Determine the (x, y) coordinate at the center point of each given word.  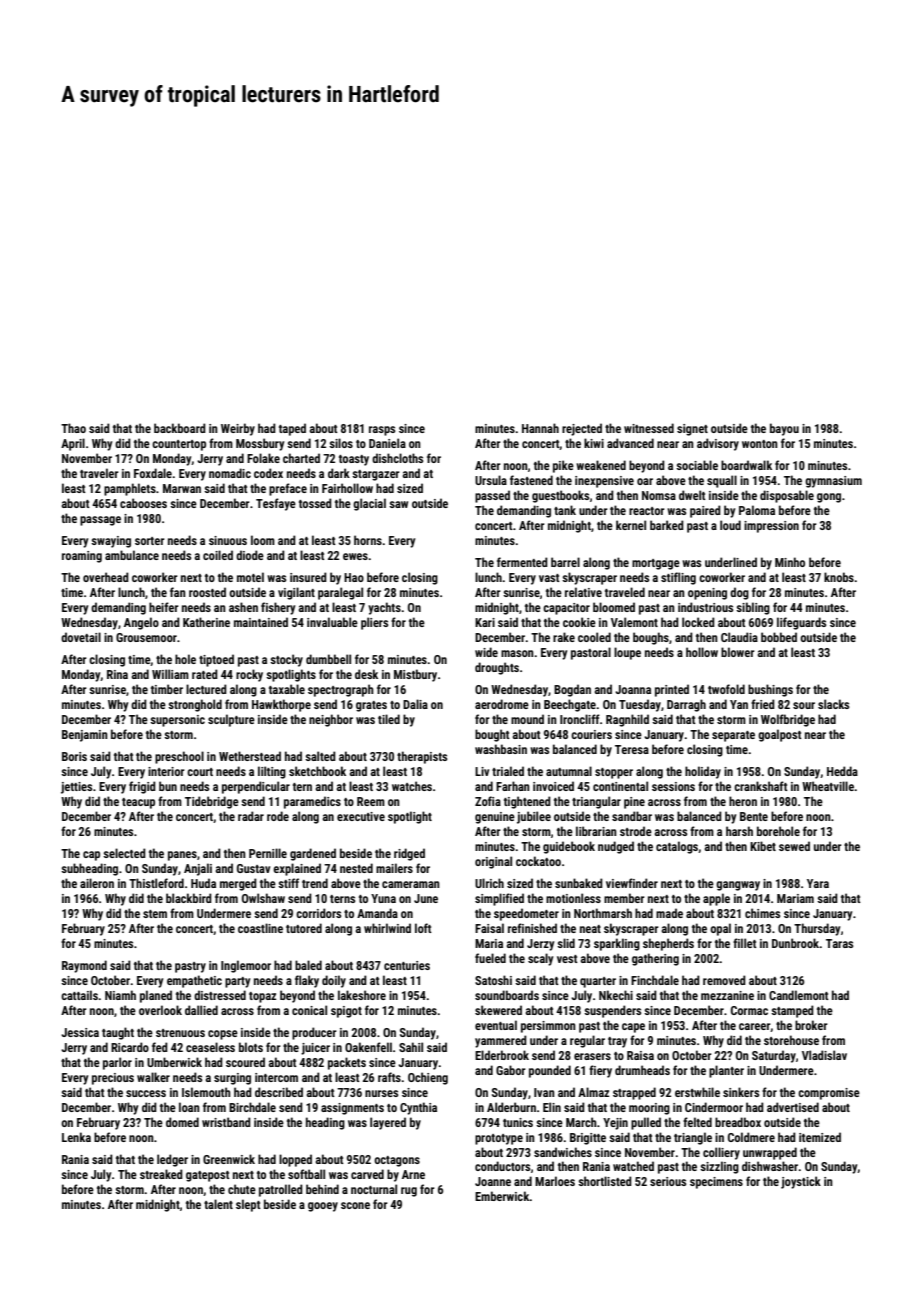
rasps (382, 431)
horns (368, 540)
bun (168, 786)
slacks (833, 704)
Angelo (141, 623)
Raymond (84, 966)
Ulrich (489, 883)
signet (692, 430)
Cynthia (418, 1108)
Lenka (76, 1137)
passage (100, 521)
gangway (738, 886)
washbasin (501, 749)
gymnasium (833, 482)
